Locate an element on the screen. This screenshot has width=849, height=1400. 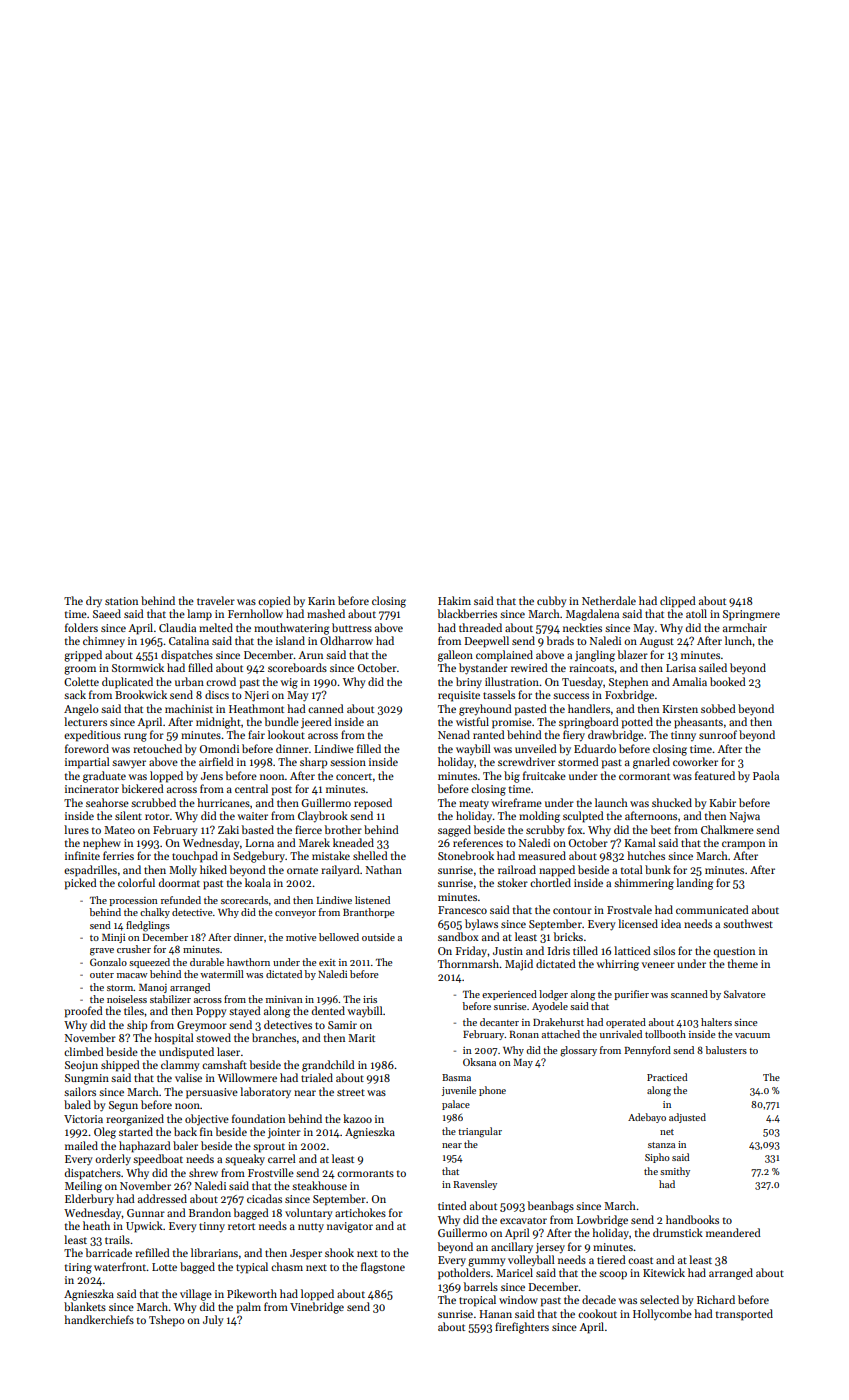
clipped is located at coordinates (678, 602).
